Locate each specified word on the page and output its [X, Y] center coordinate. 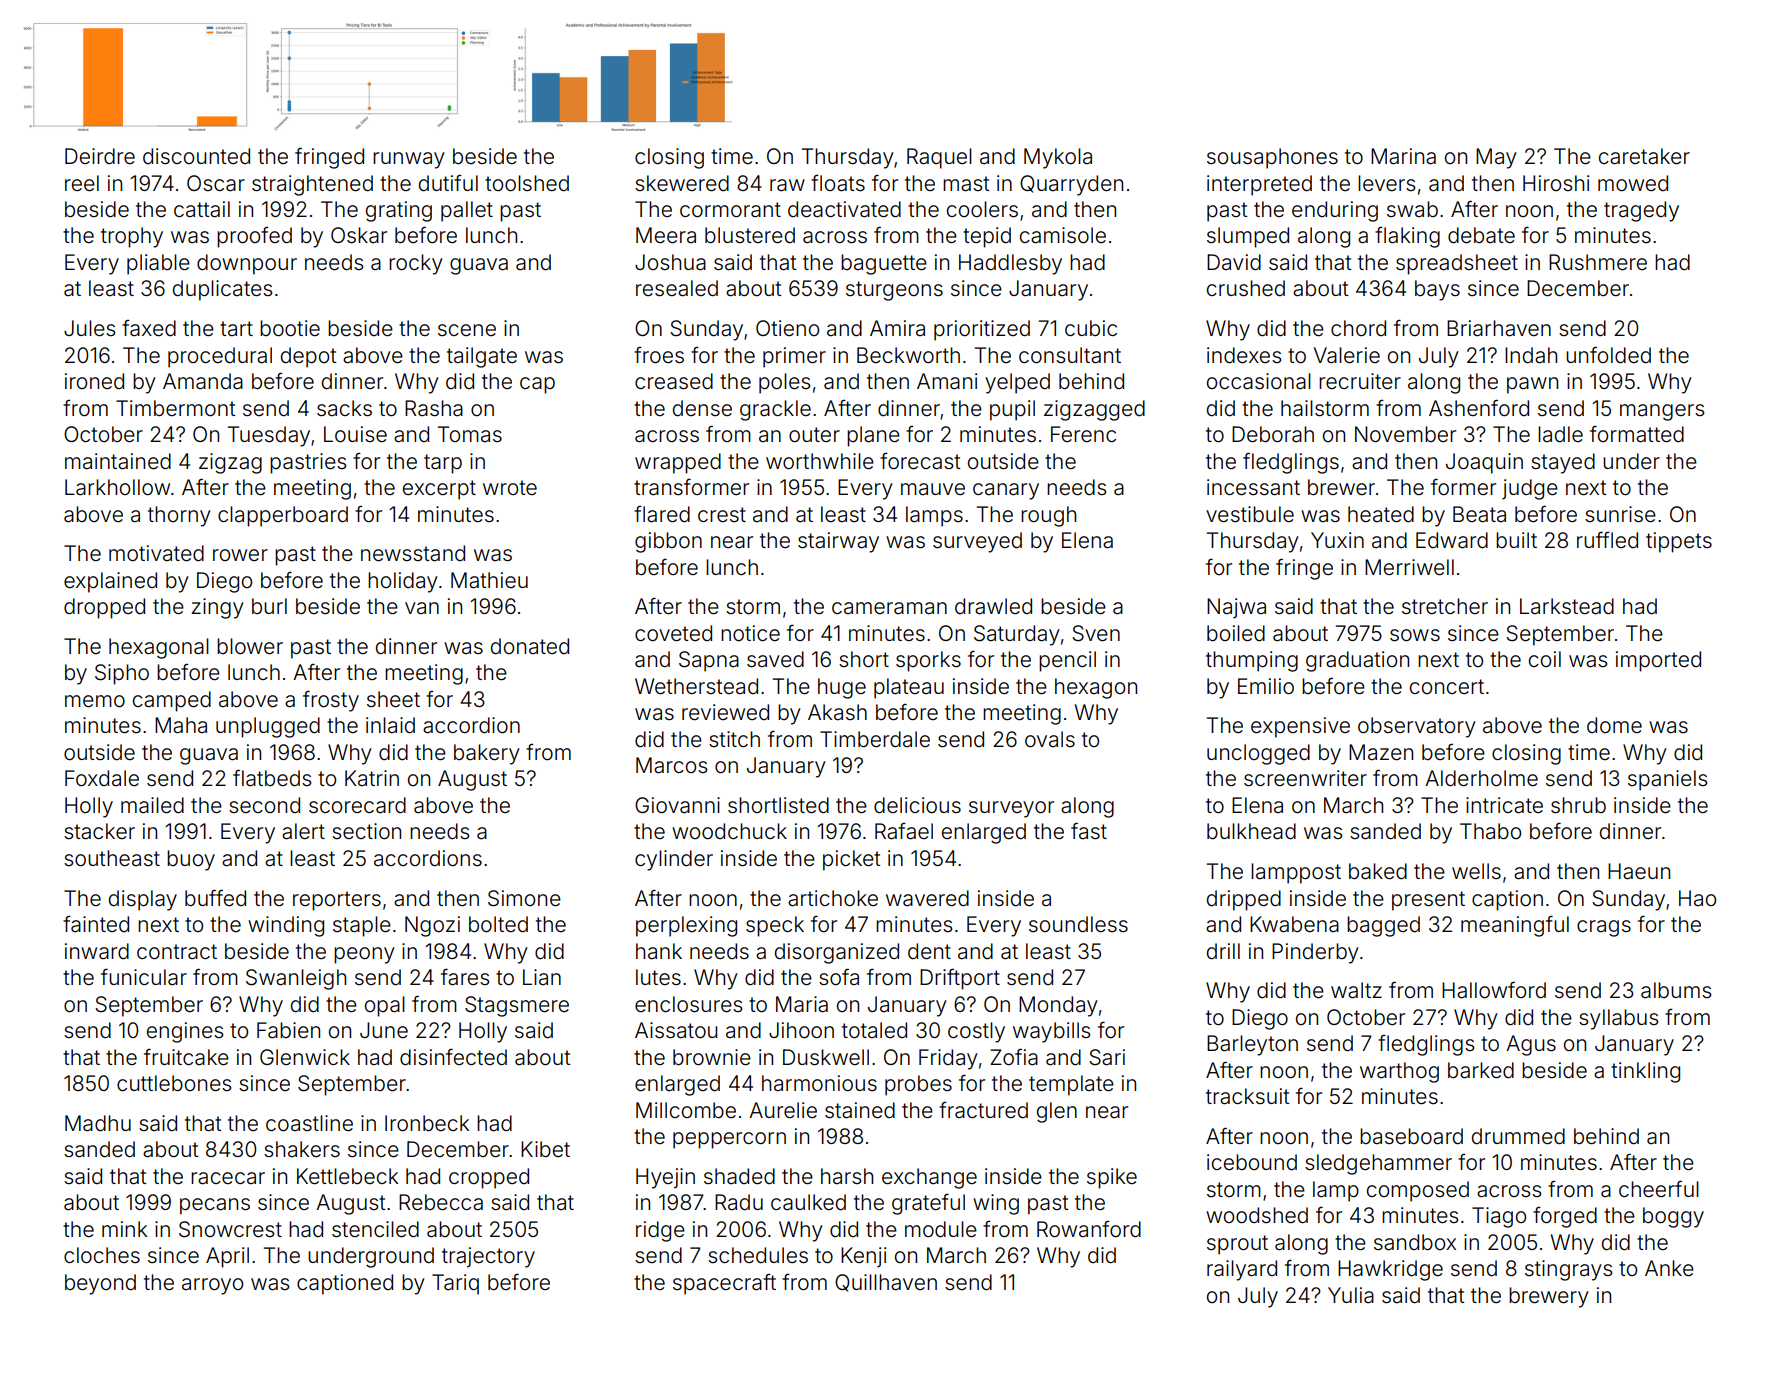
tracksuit [1248, 1096]
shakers [302, 1149]
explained [110, 582]
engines [185, 1032]
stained [860, 1110]
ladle [1560, 434]
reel [82, 183]
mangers [1662, 412]
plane [873, 436]
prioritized [982, 330]
